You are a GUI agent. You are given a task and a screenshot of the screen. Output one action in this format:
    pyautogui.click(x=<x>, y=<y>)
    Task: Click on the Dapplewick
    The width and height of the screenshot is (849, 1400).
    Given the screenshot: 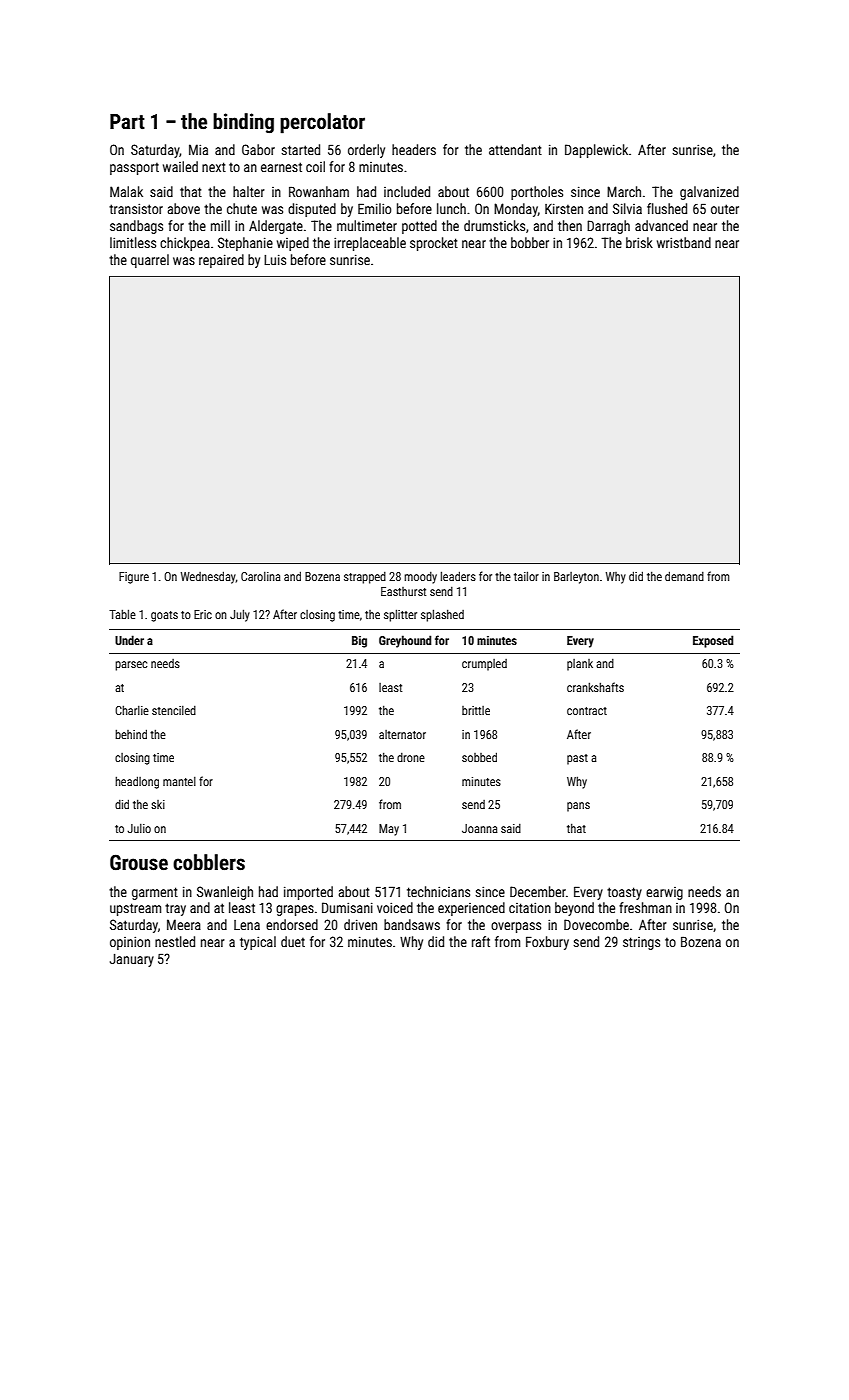 What is the action you would take?
    pyautogui.click(x=596, y=151)
